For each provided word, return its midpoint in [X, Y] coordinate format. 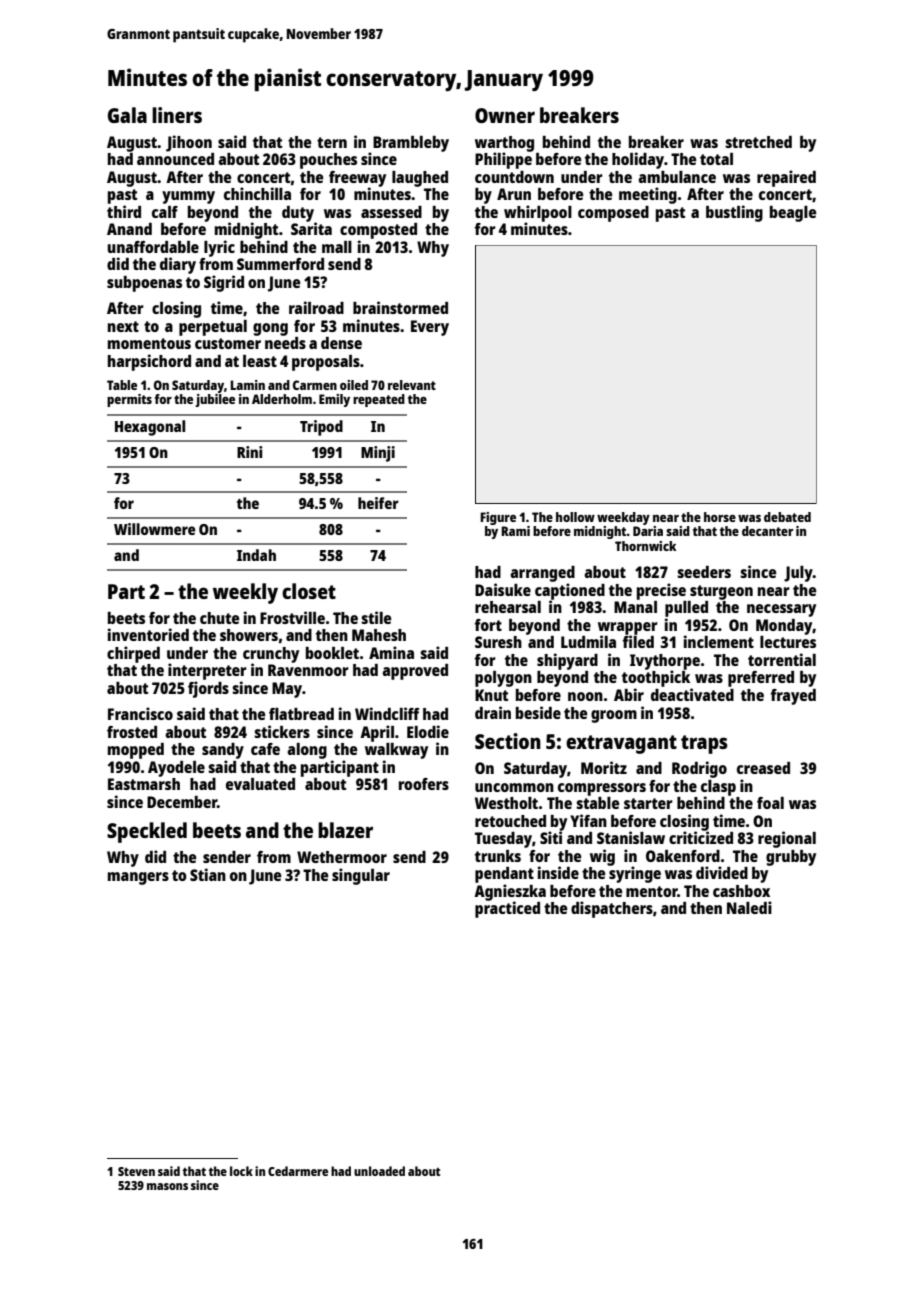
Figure [498, 518]
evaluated [260, 784]
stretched [758, 142]
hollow [575, 517]
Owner [505, 115]
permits [129, 400]
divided [722, 872]
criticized [701, 837]
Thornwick [645, 546]
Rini [250, 452]
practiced [507, 909]
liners [177, 115]
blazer [345, 830]
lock [241, 1171]
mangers [138, 878]
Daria [648, 531]
